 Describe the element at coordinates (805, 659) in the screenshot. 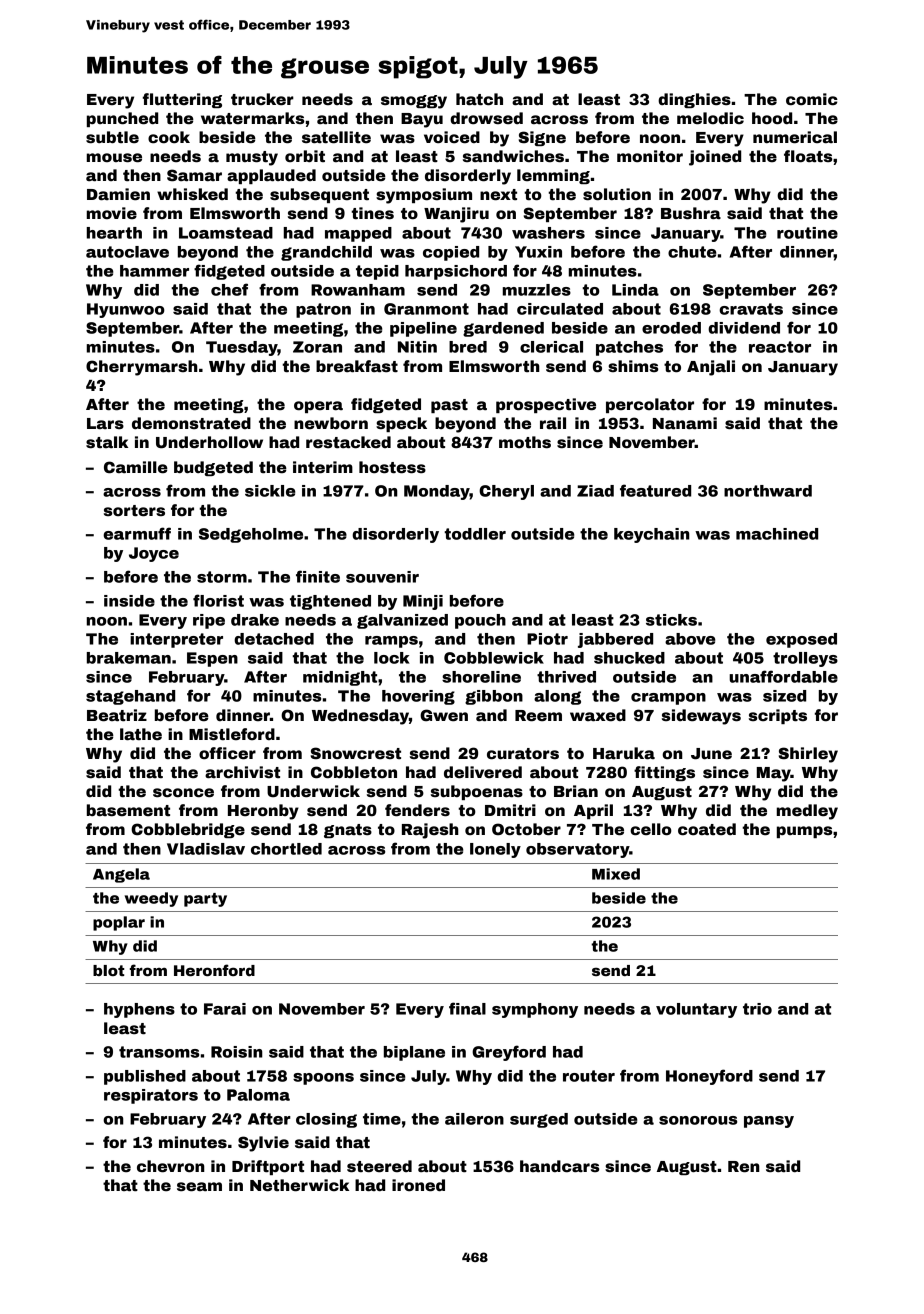

I see `trolleys` at that location.
